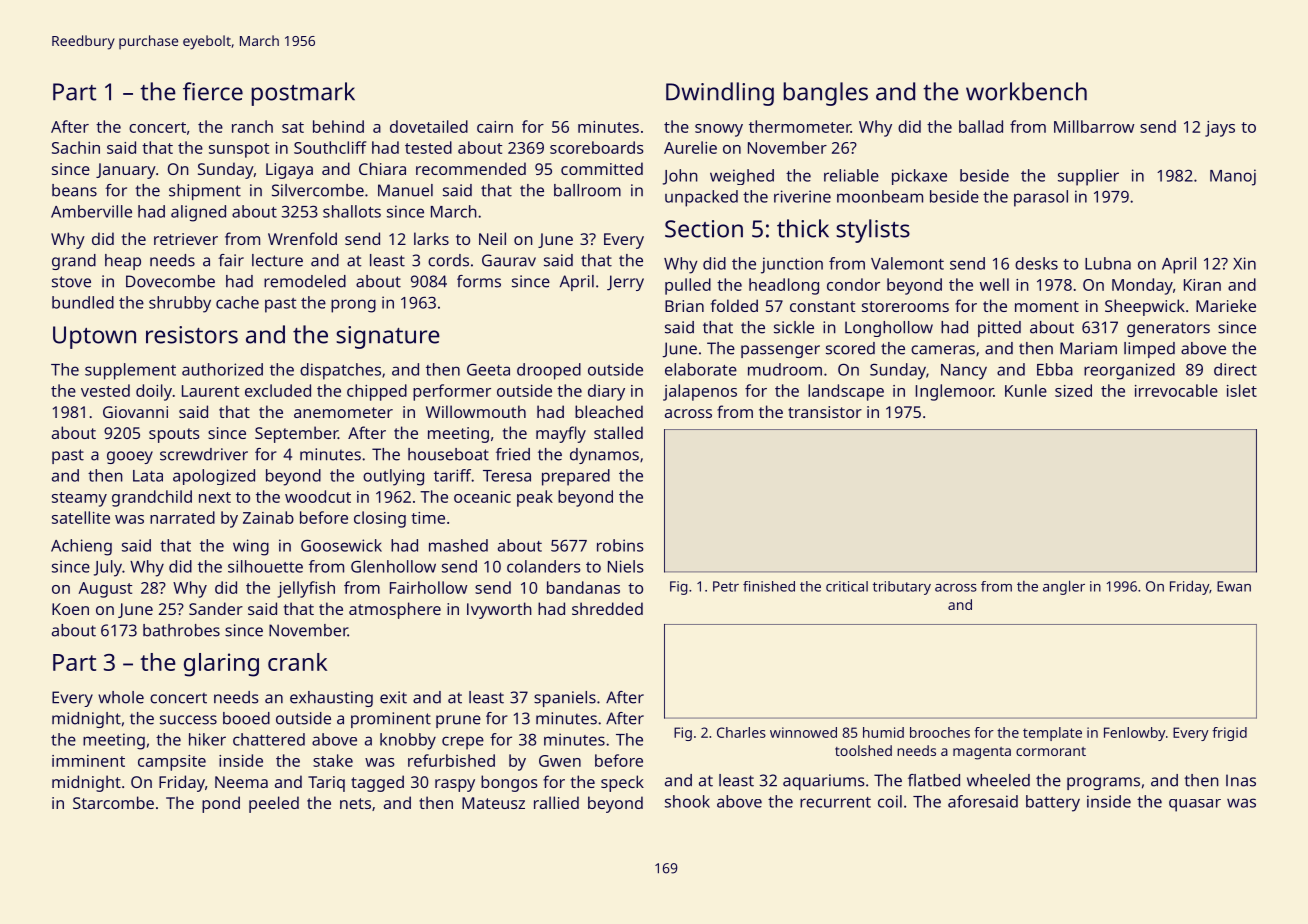 This screenshot has height=924, width=1308. Describe the element at coordinates (113, 802) in the screenshot. I see `Starcombe` at that location.
